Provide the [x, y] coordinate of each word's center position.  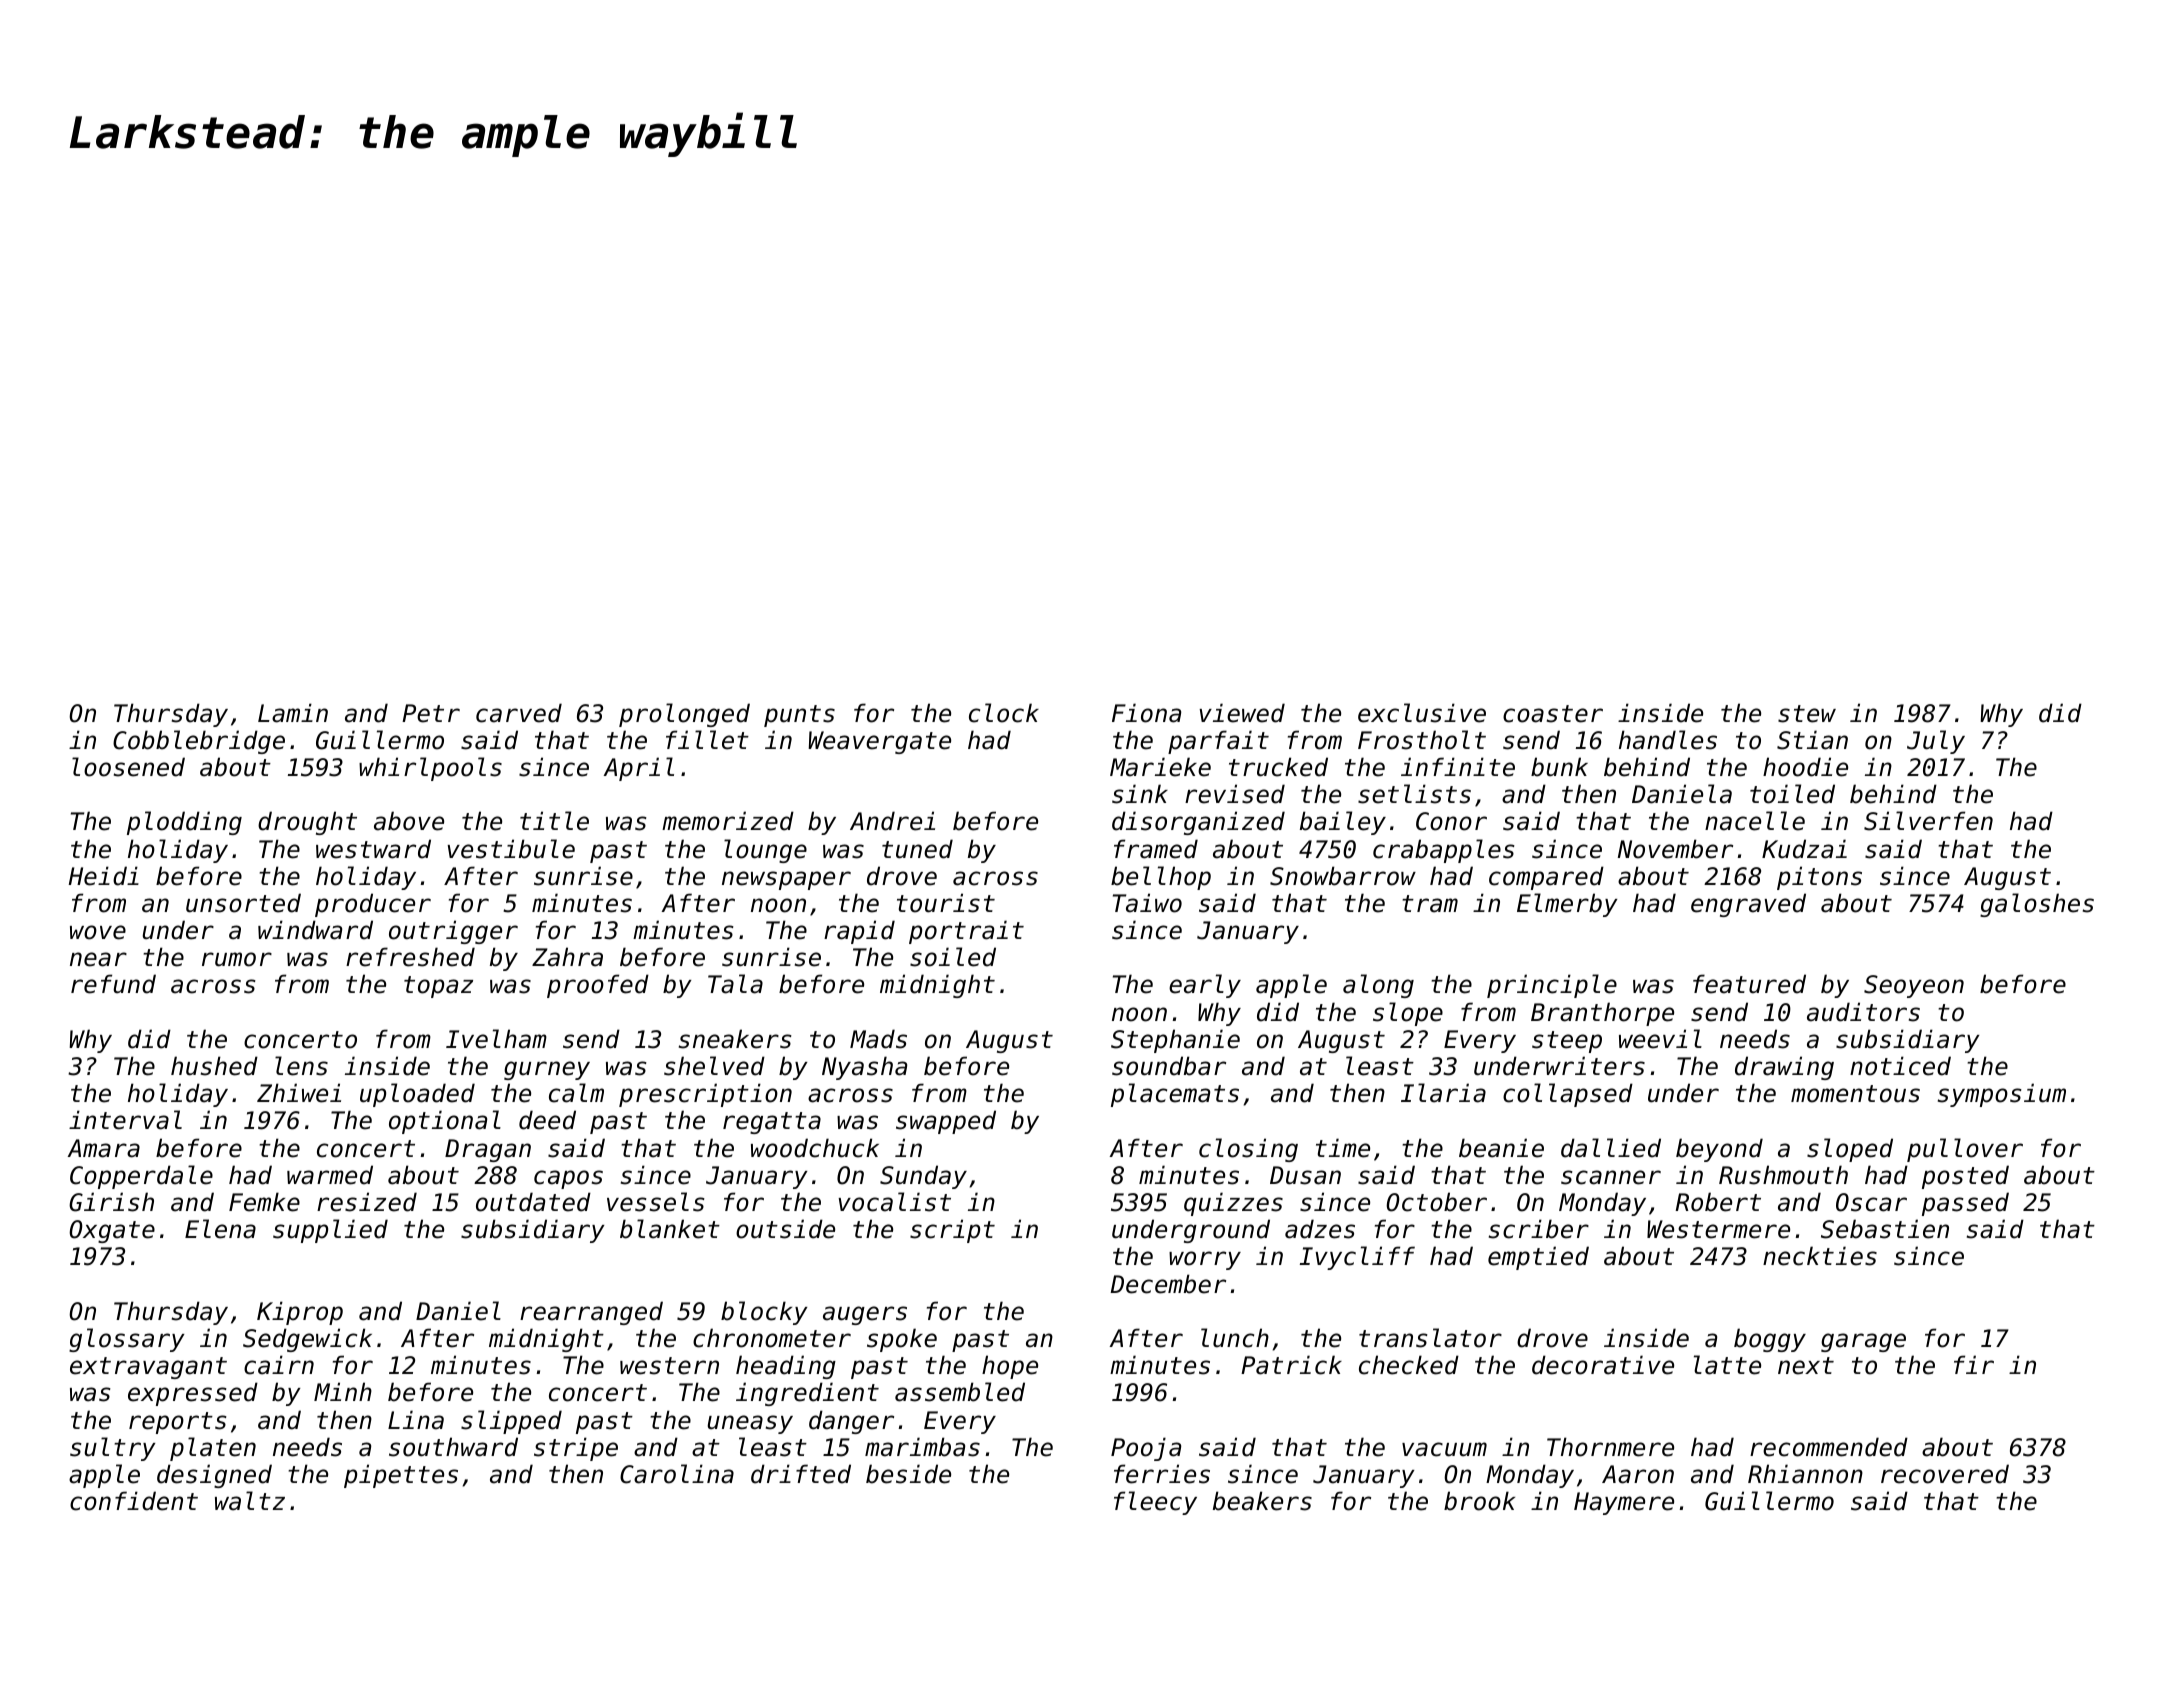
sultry [113, 1449]
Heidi [104, 876]
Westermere [1718, 1229]
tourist [946, 903]
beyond [1719, 1150]
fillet [707, 740]
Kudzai [1804, 849]
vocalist [894, 1202]
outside [785, 1229]
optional [445, 1122]
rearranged [591, 1313]
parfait [1218, 742]
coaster [1553, 714]
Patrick [1291, 1365]
